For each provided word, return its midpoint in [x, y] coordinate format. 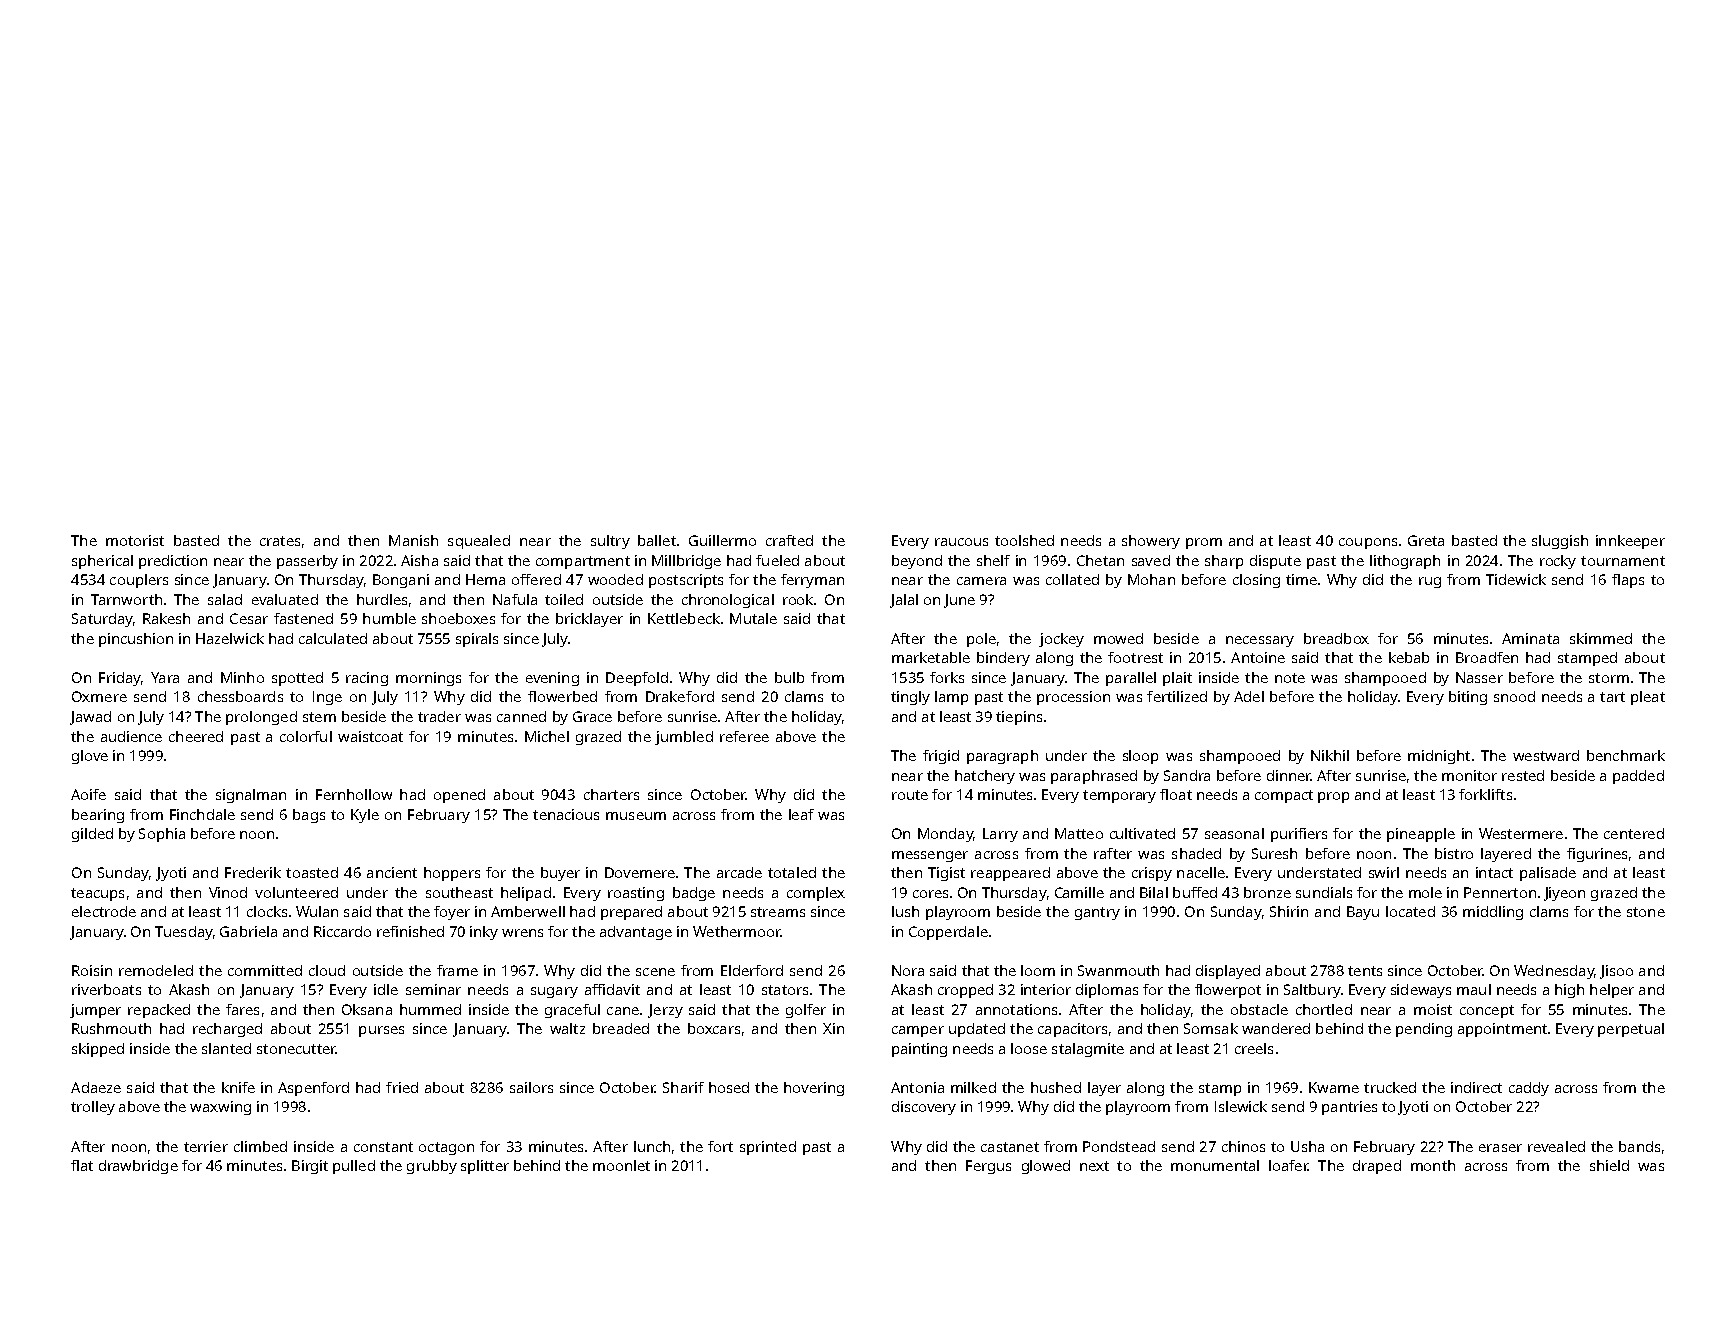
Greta [1426, 540]
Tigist [946, 874]
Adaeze [96, 1087]
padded [1638, 777]
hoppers [452, 874]
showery [1151, 542]
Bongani [401, 581]
